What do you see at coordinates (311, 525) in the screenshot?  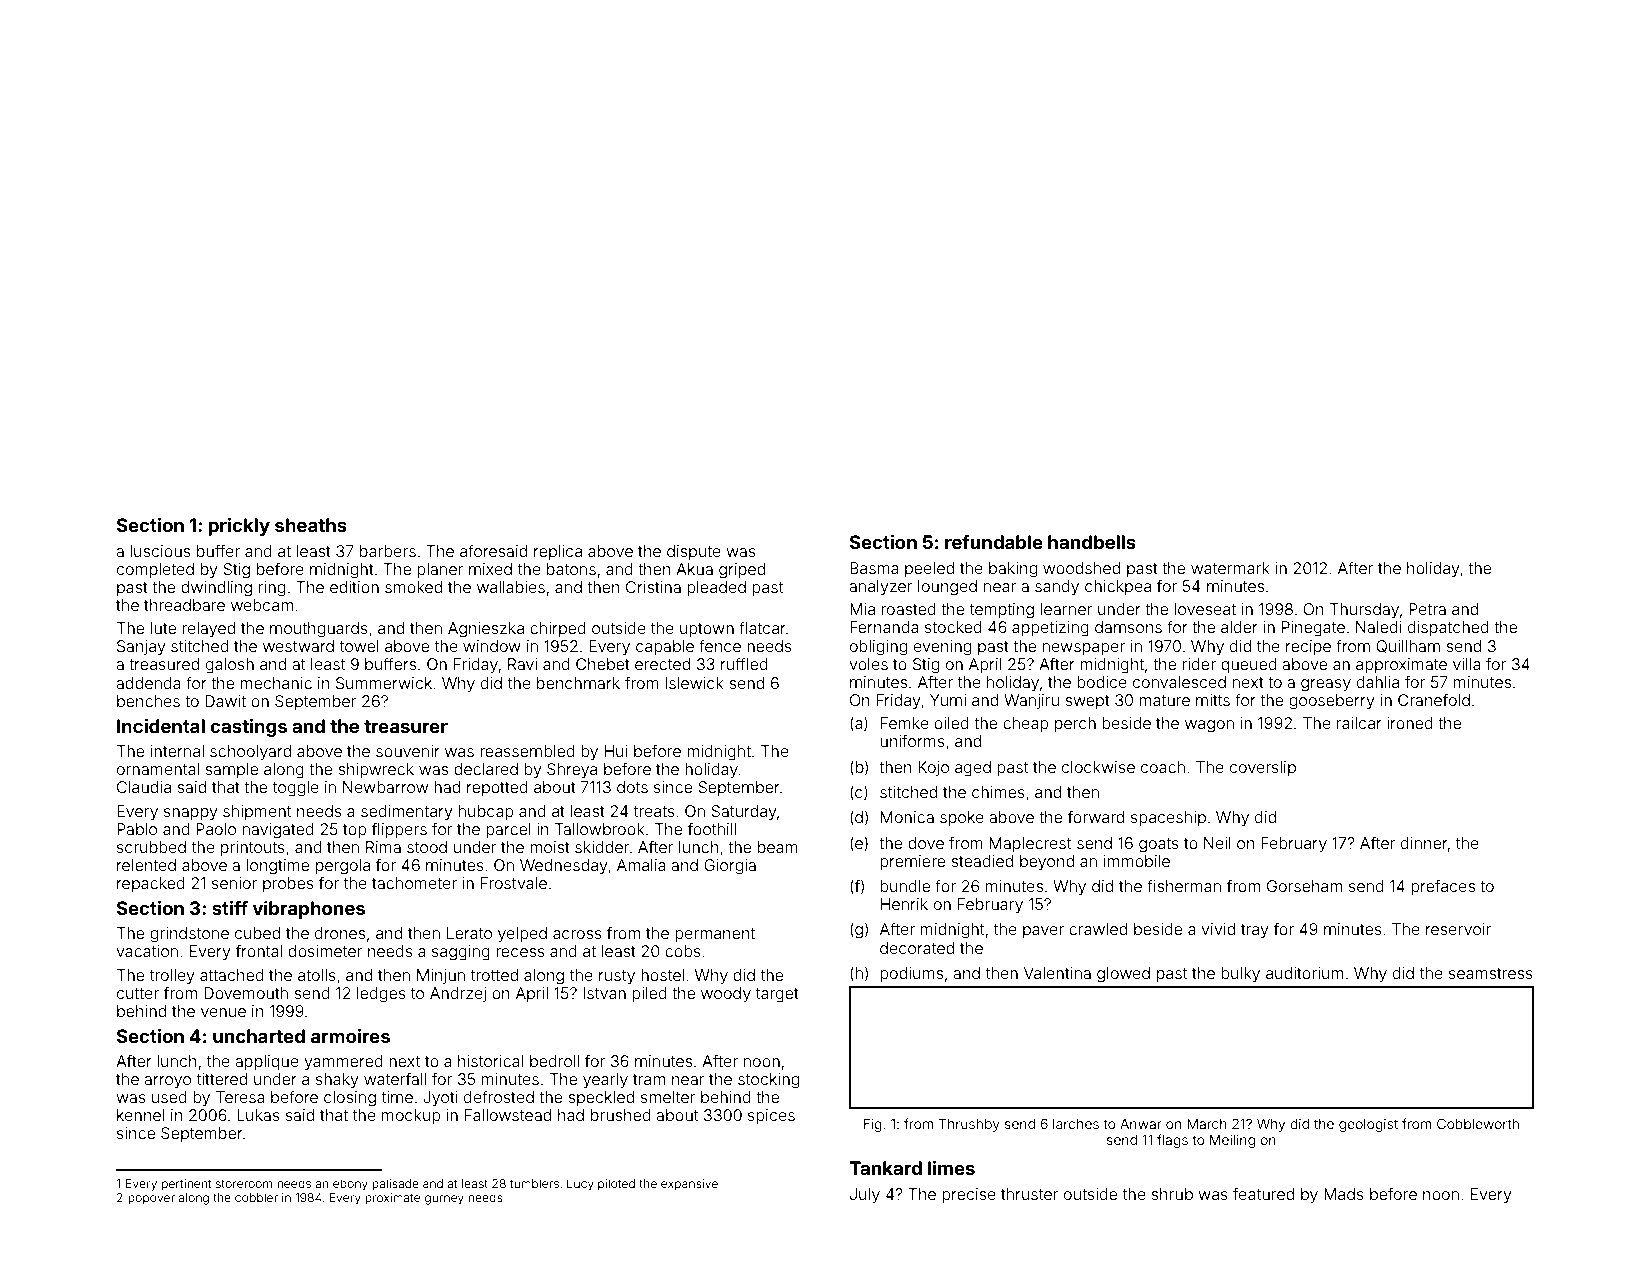 I see `sheaths` at bounding box center [311, 525].
